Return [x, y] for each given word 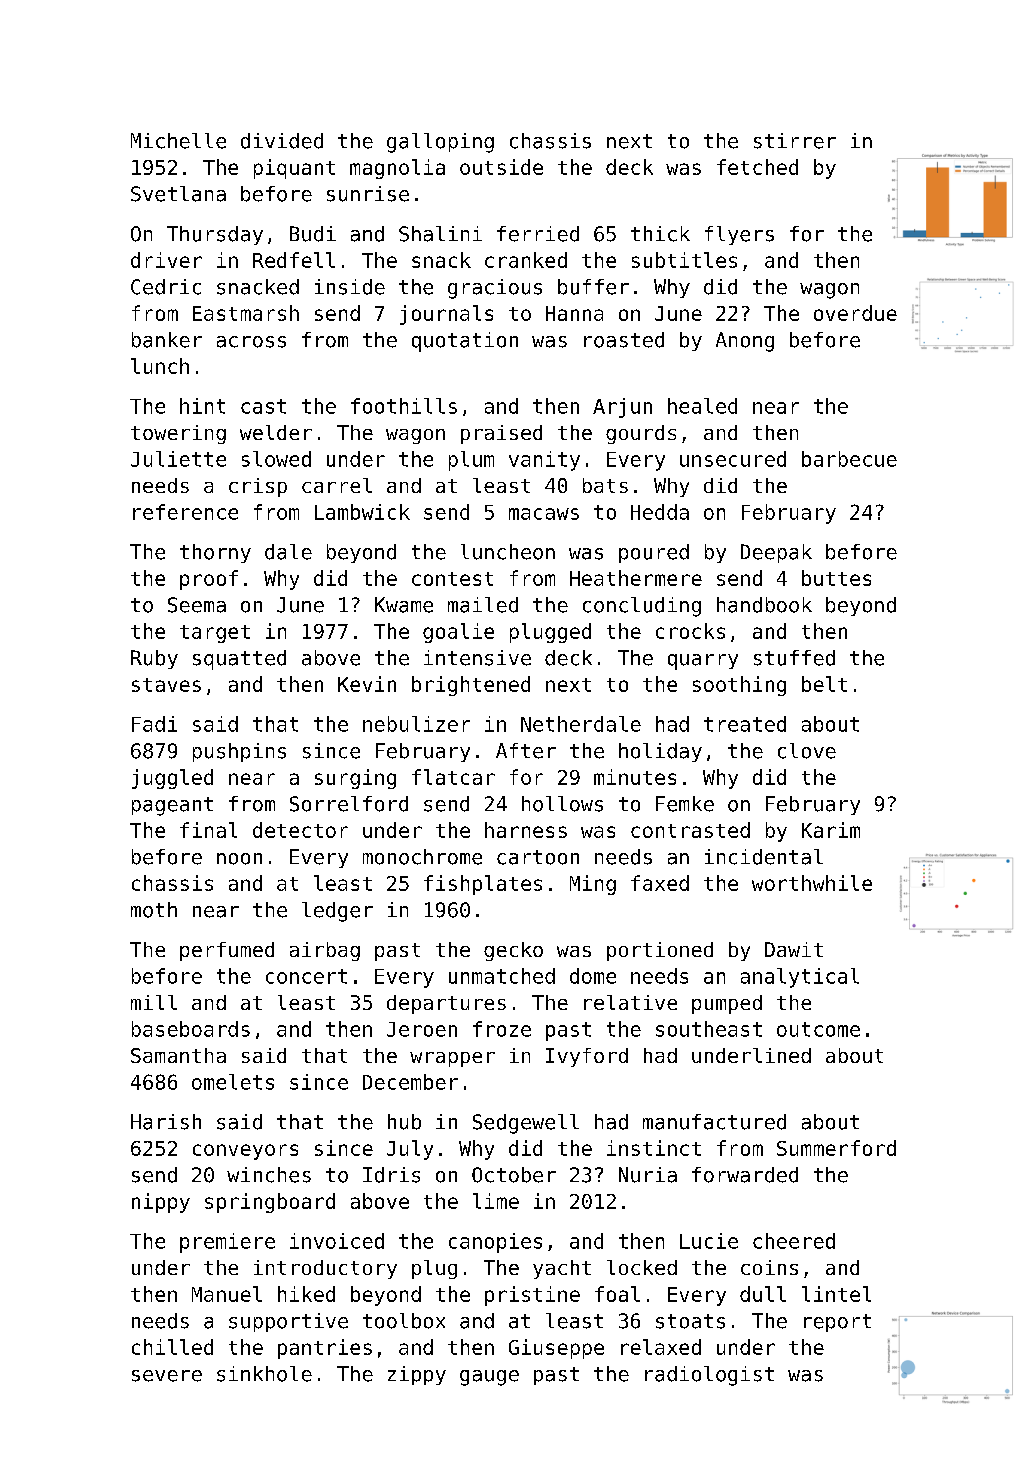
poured [654, 553]
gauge [489, 1378]
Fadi [154, 724]
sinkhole [264, 1374]
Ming [593, 885]
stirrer [795, 141]
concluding [642, 607]
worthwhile [812, 883]
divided [282, 141]
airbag [325, 951]
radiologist [709, 1376]
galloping [440, 143]
